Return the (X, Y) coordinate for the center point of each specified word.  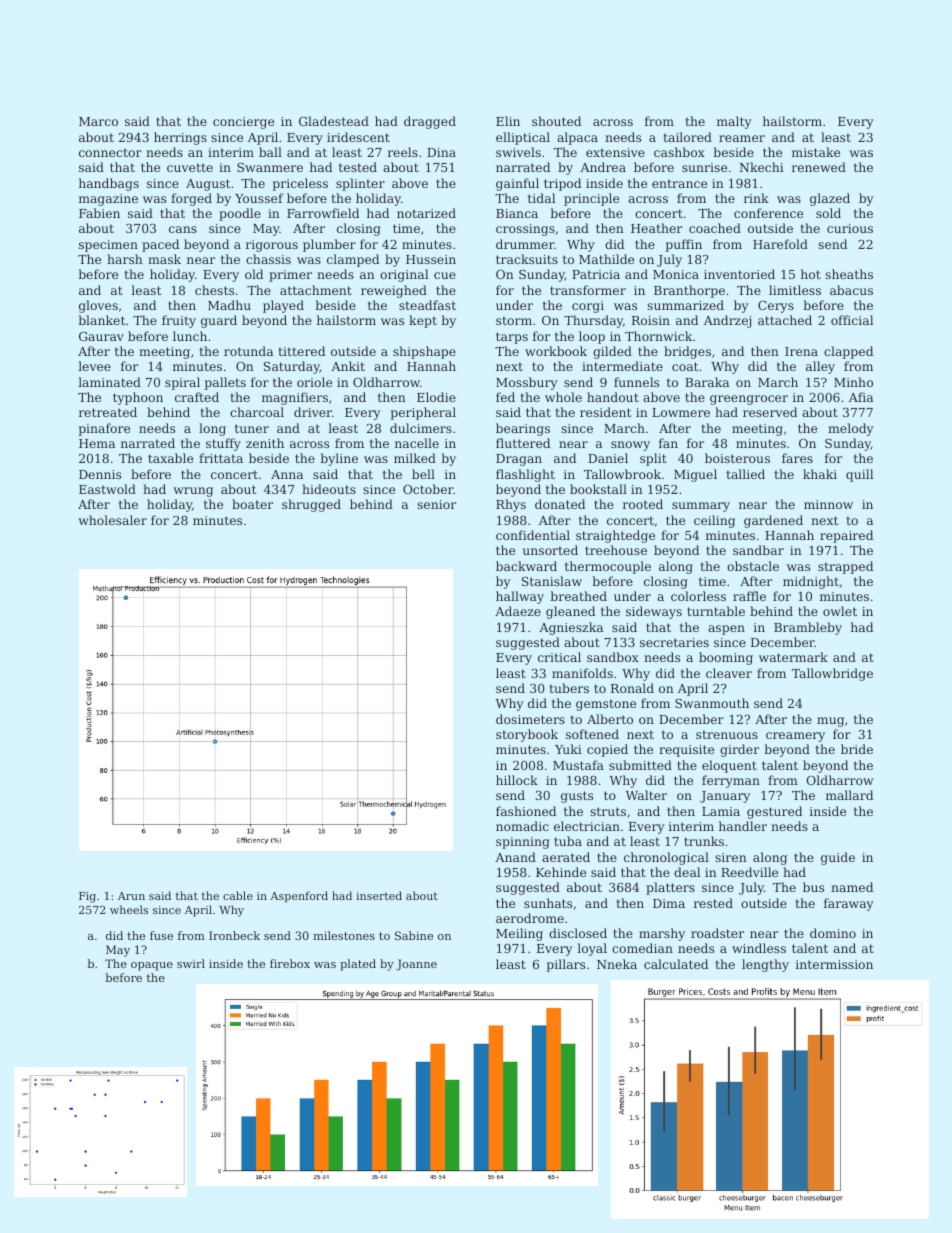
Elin (508, 121)
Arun (131, 896)
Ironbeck (234, 935)
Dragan (519, 460)
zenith (265, 443)
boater (252, 504)
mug (830, 722)
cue (445, 275)
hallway (520, 597)
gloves (98, 306)
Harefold (780, 244)
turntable (716, 611)
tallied (745, 474)
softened (592, 734)
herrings (180, 138)
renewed (819, 167)
